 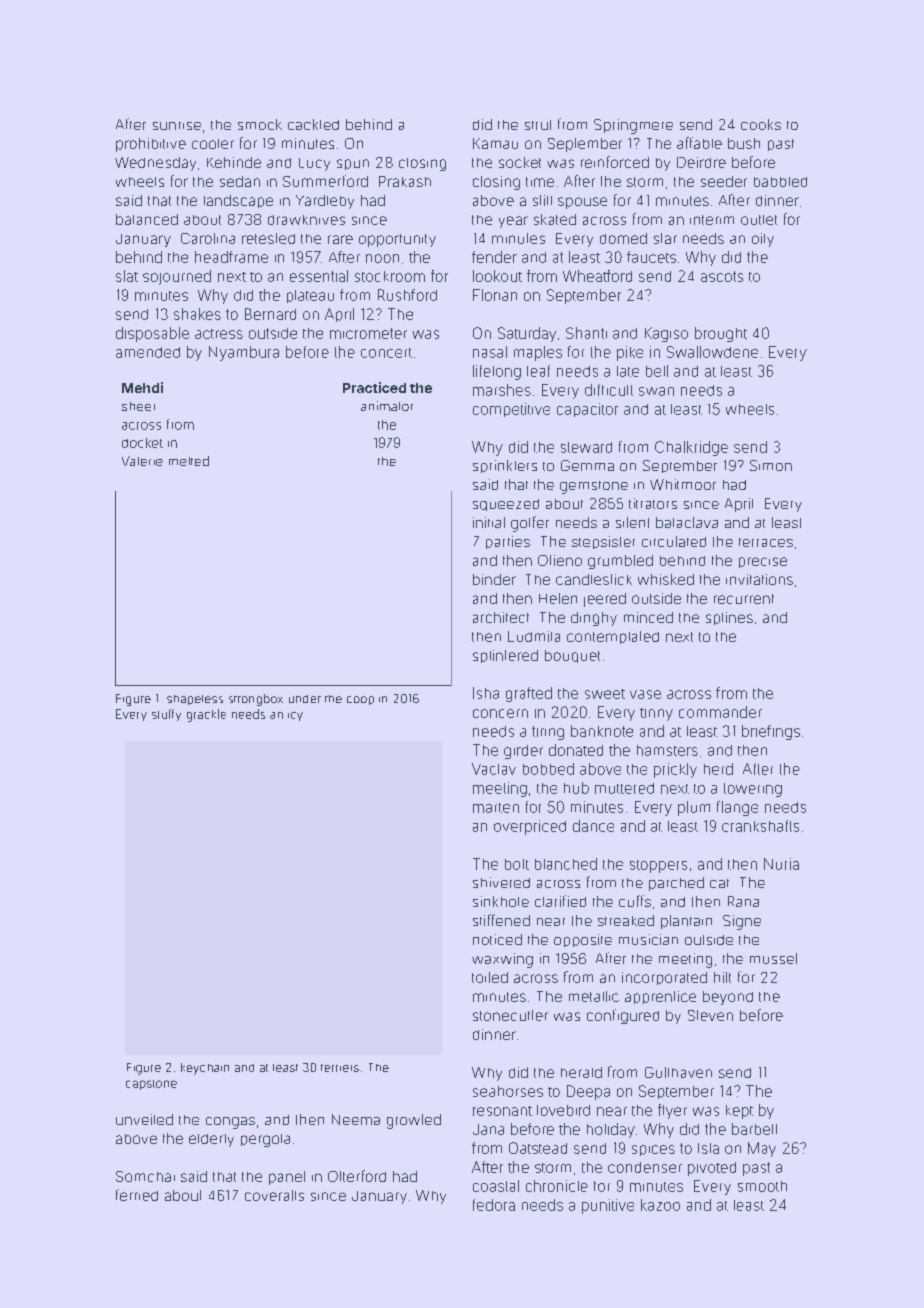 I want to click on overpriced, so click(x=530, y=827).
